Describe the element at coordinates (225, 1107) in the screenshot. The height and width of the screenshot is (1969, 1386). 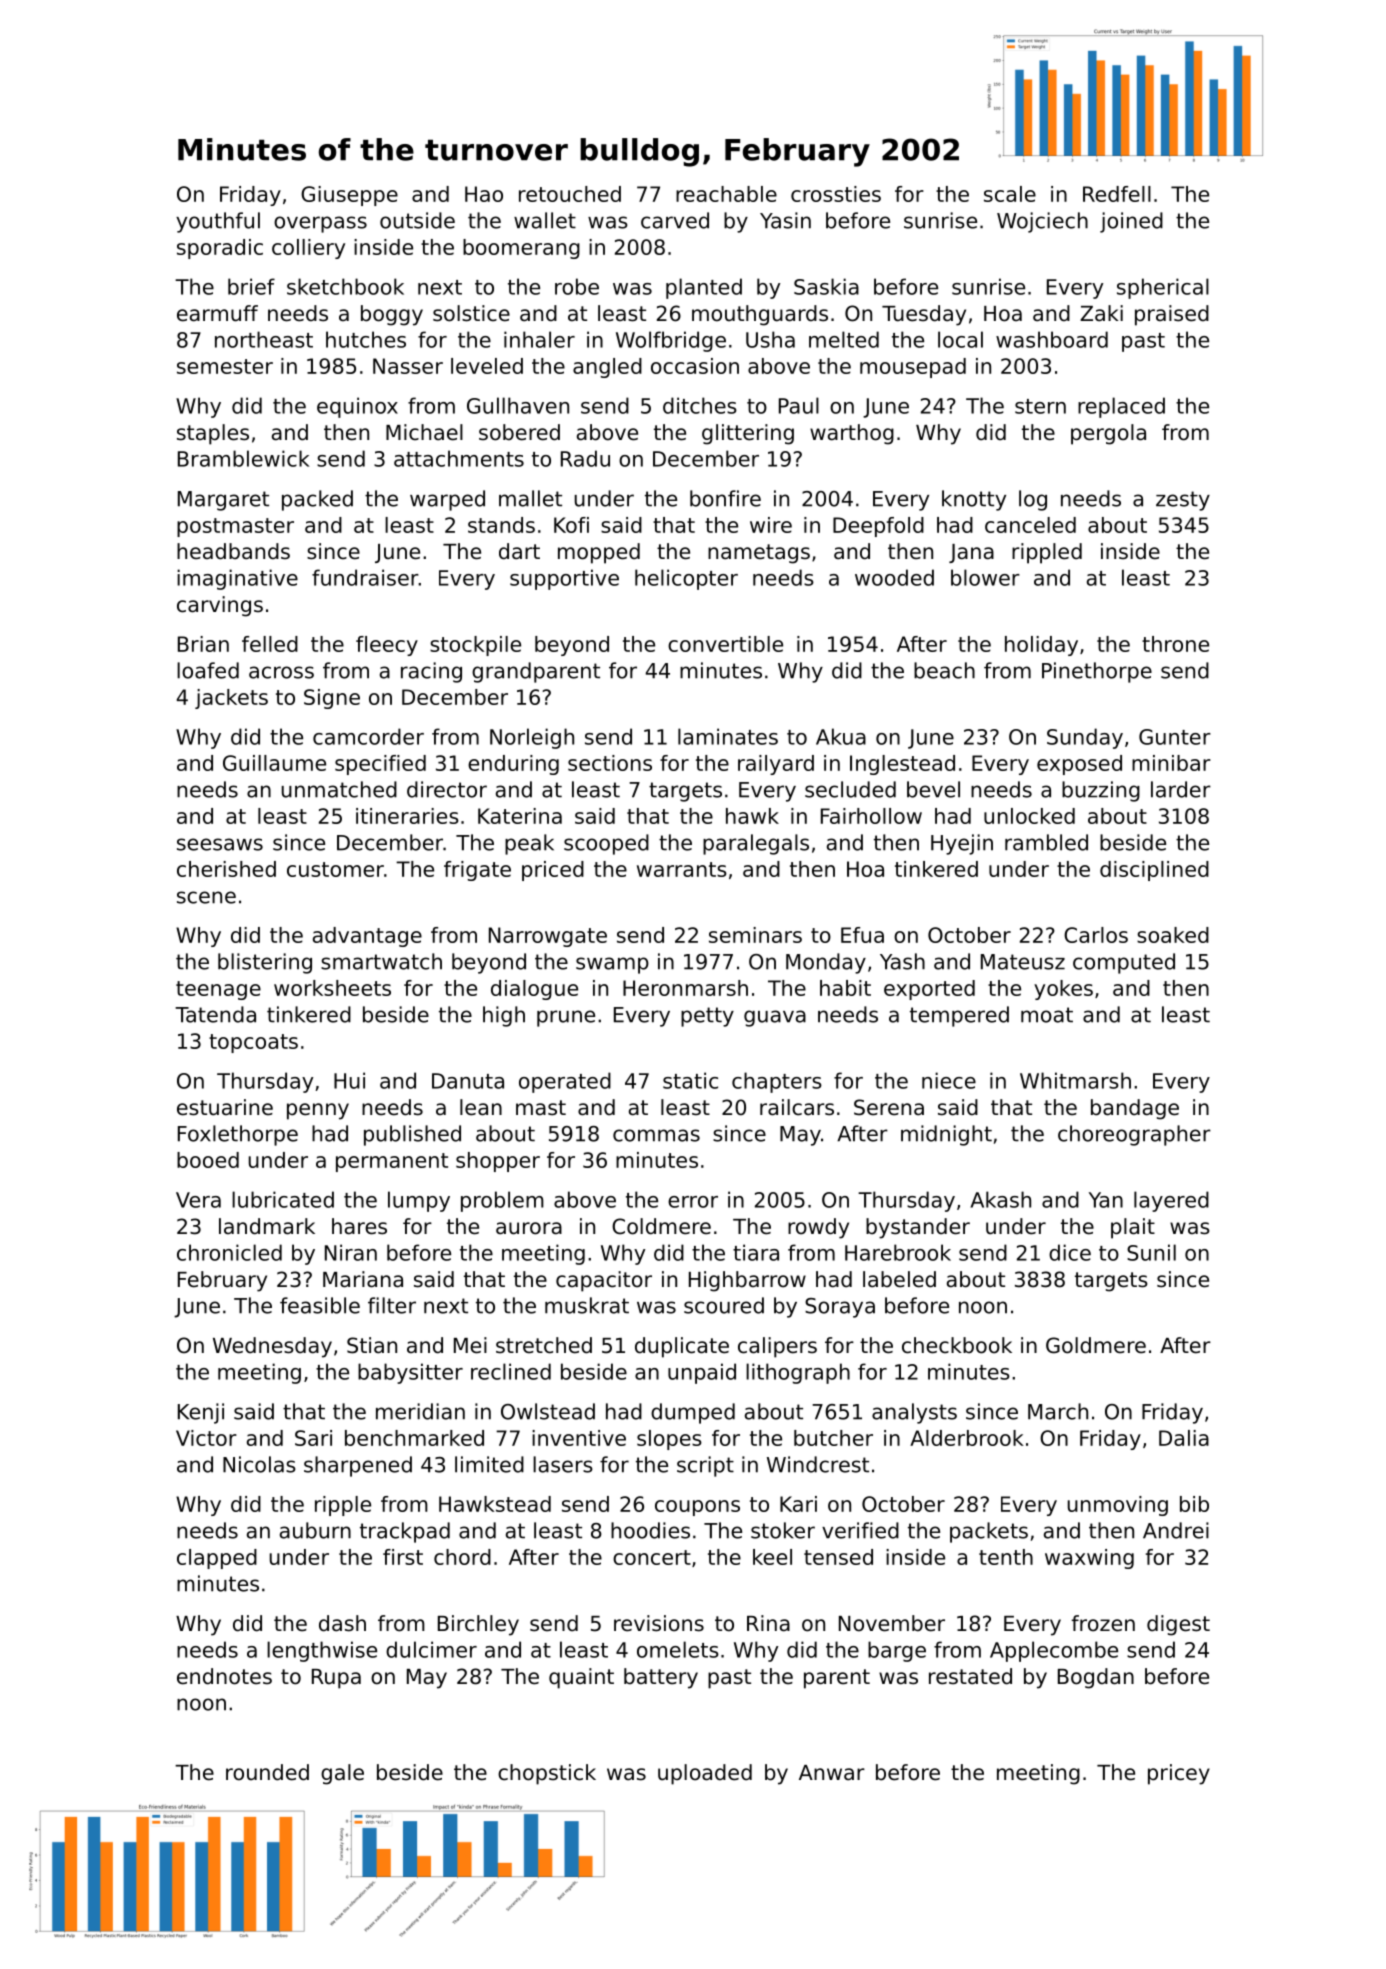
I see `estuarine` at that location.
